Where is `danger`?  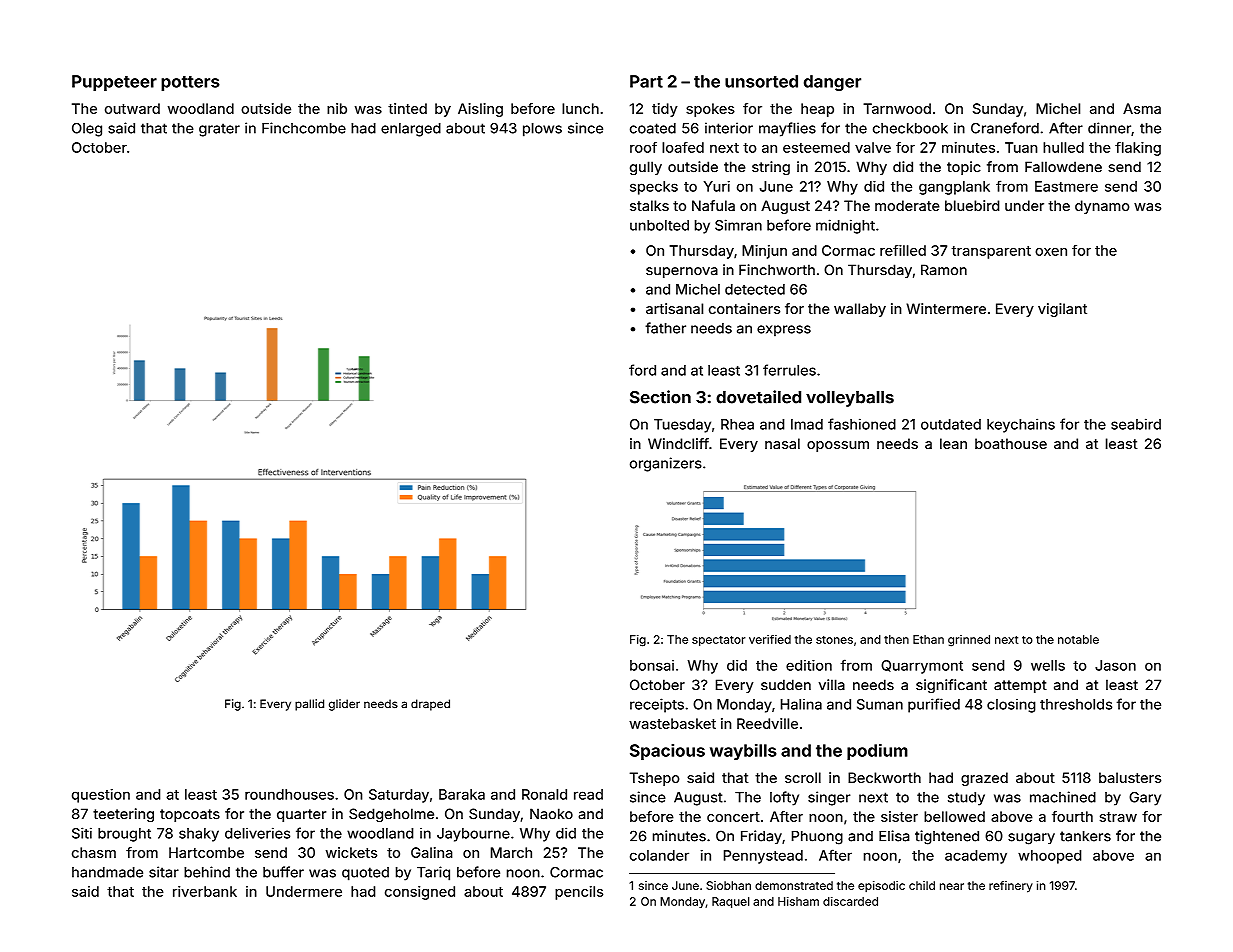
danger is located at coordinates (832, 83).
